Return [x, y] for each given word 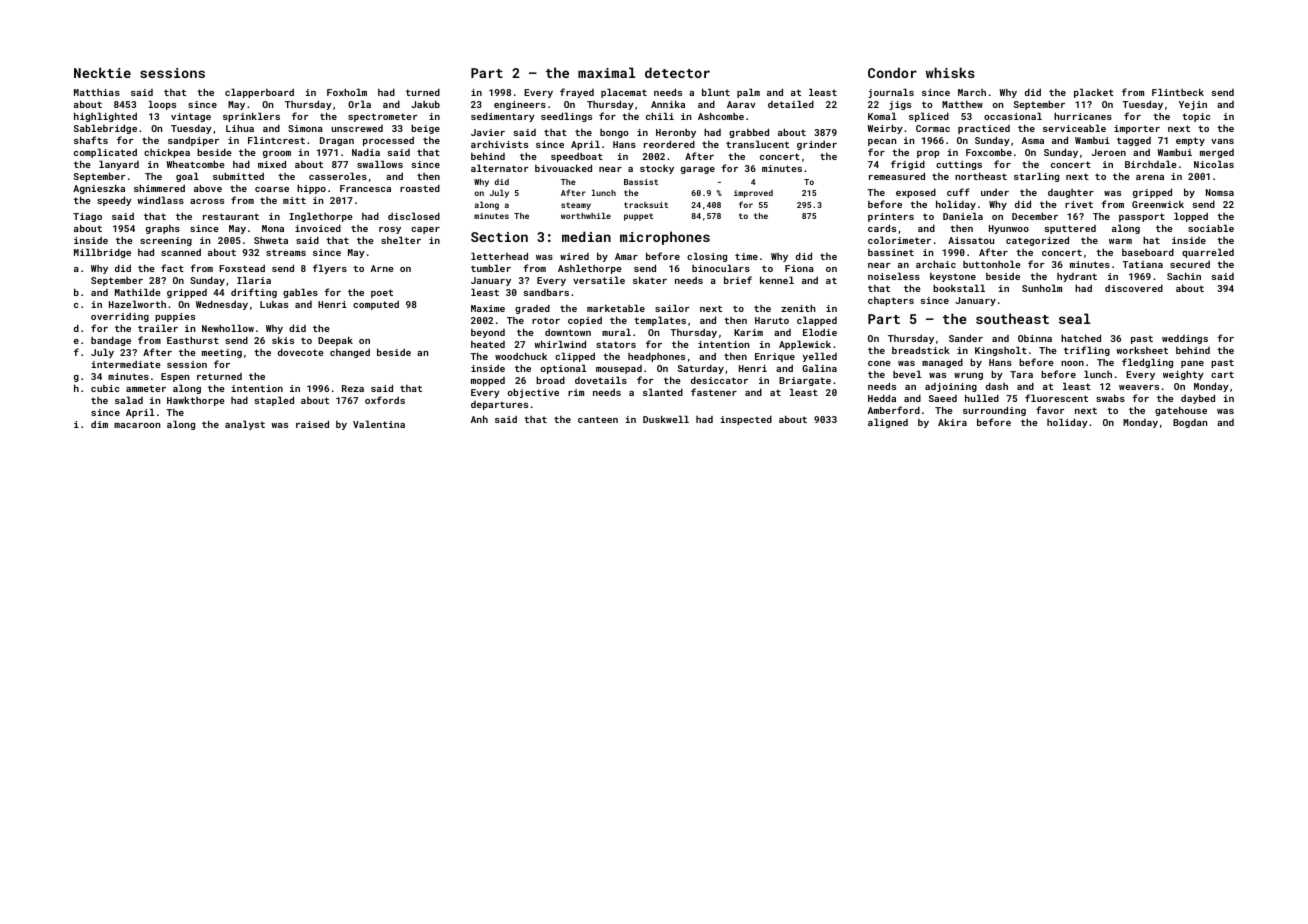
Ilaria [254, 280]
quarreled [1208, 253]
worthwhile [586, 215]
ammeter [146, 388]
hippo [311, 189]
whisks [950, 72]
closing [707, 257]
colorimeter [899, 240]
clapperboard [259, 93]
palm [748, 93]
